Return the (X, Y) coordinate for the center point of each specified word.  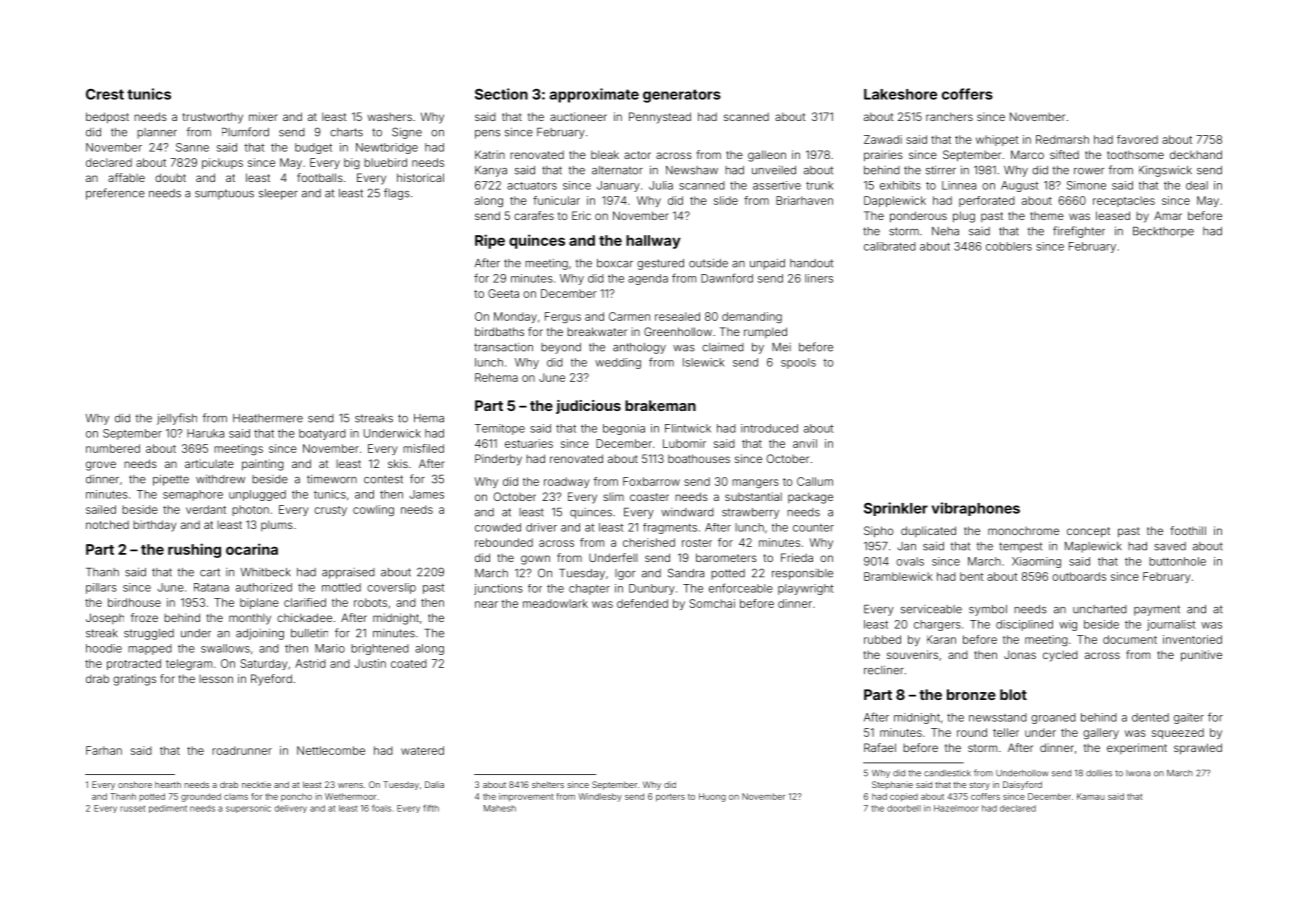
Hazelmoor (956, 808)
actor (637, 155)
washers (389, 117)
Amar (1168, 215)
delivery (291, 809)
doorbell (904, 808)
